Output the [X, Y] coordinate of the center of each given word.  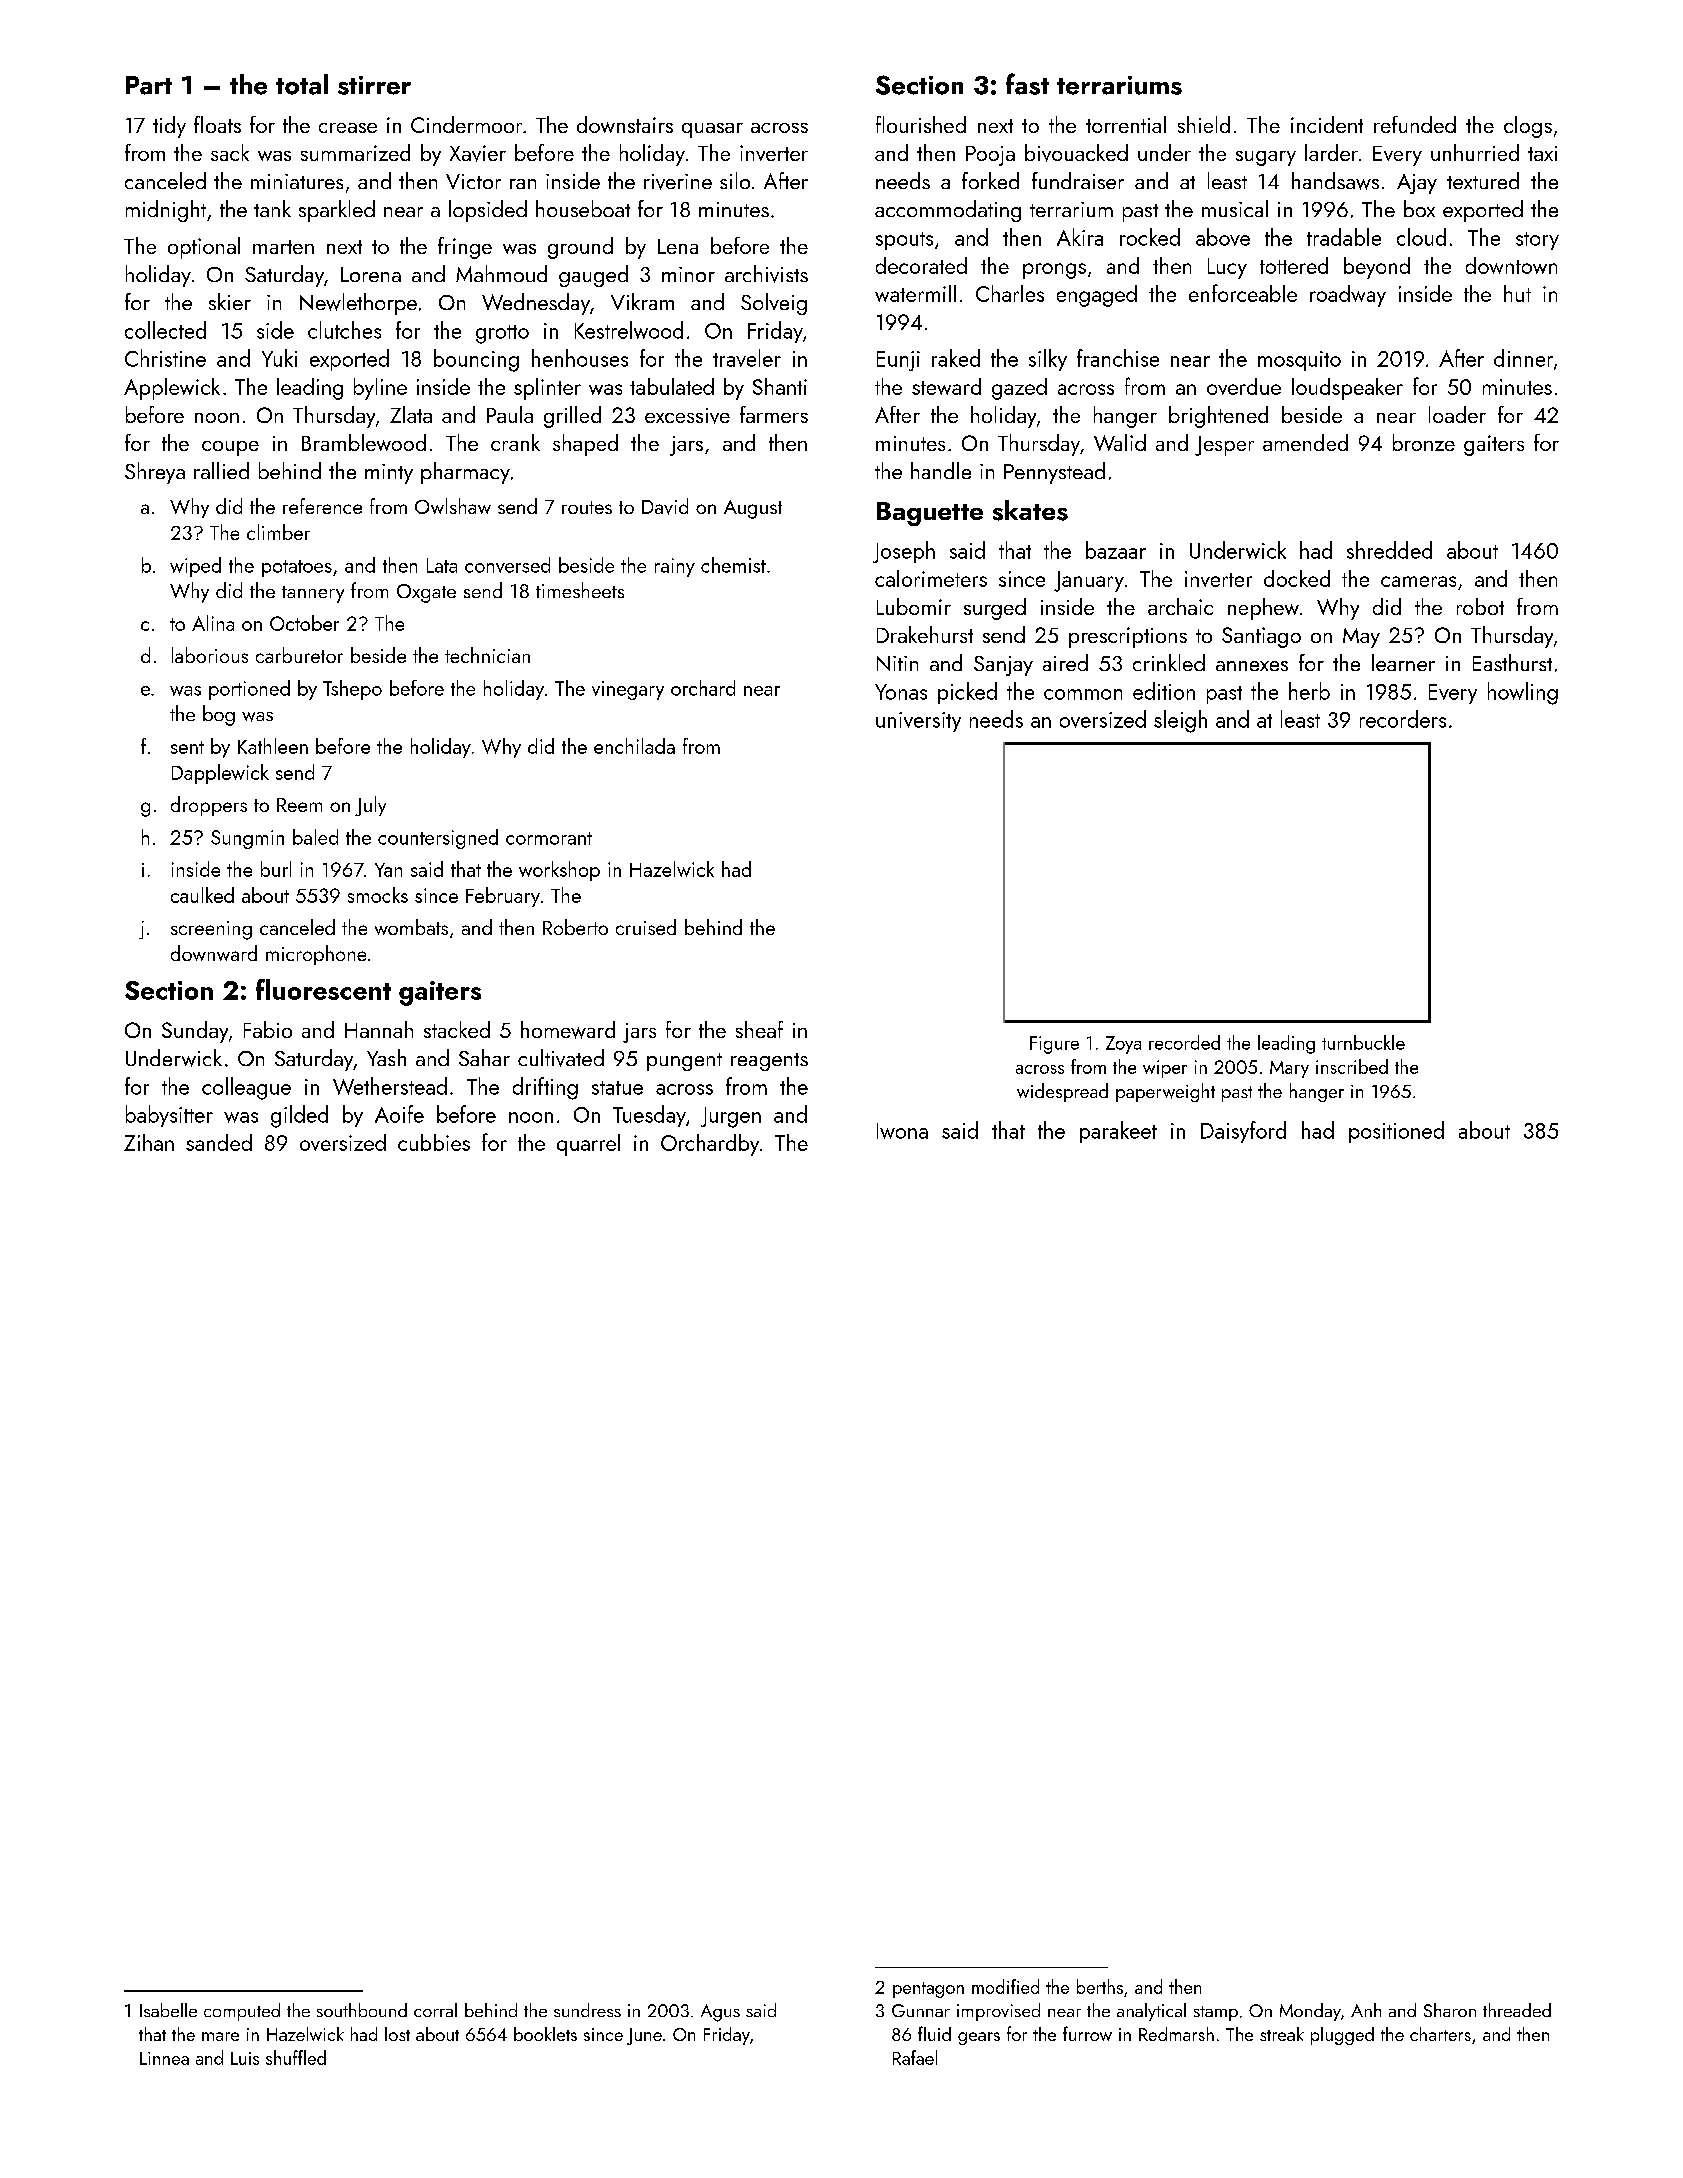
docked [1297, 578]
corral [435, 2010]
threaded [1517, 2010]
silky [1048, 360]
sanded [219, 1142]
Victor [473, 181]
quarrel [588, 1145]
